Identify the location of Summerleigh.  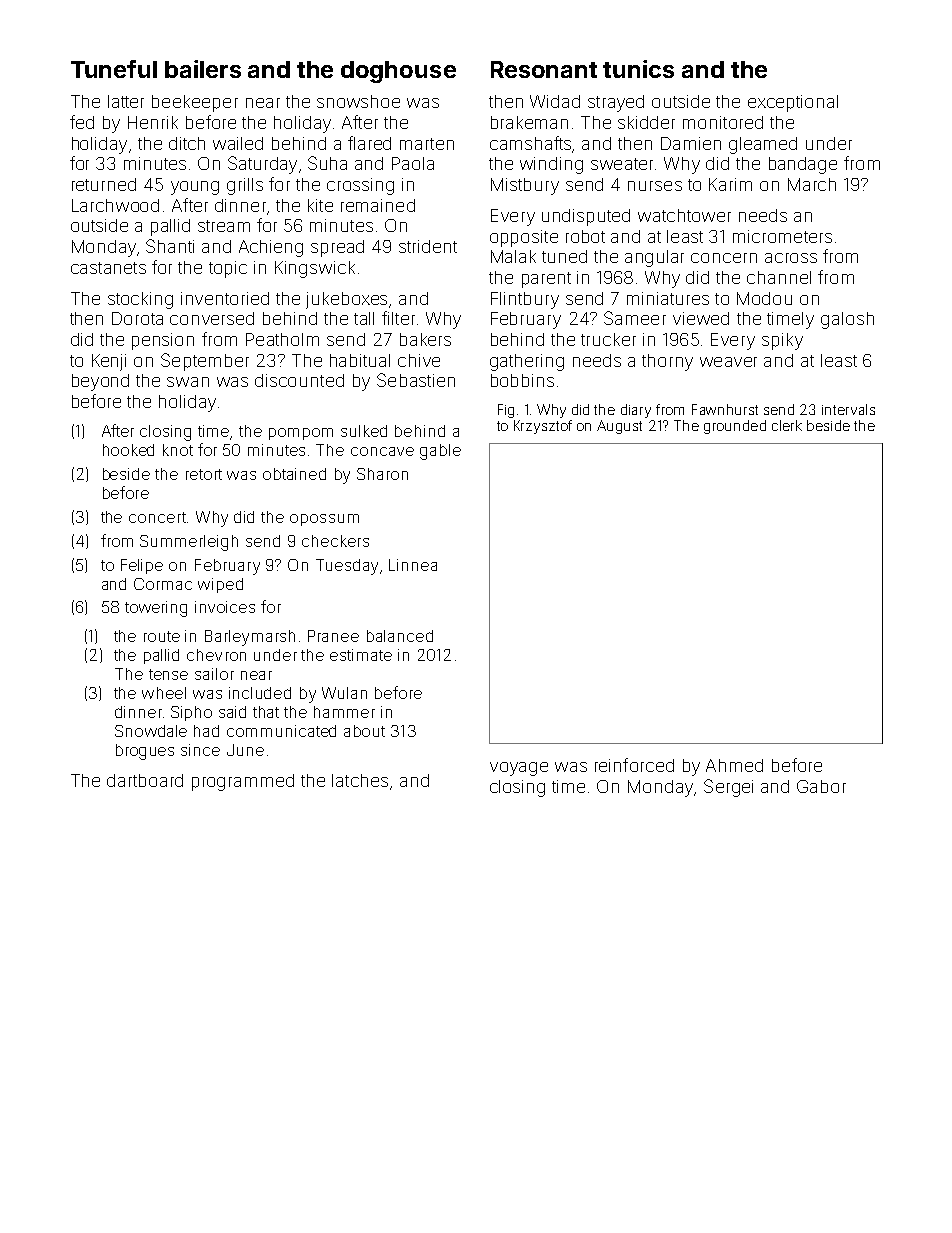
(189, 543).
